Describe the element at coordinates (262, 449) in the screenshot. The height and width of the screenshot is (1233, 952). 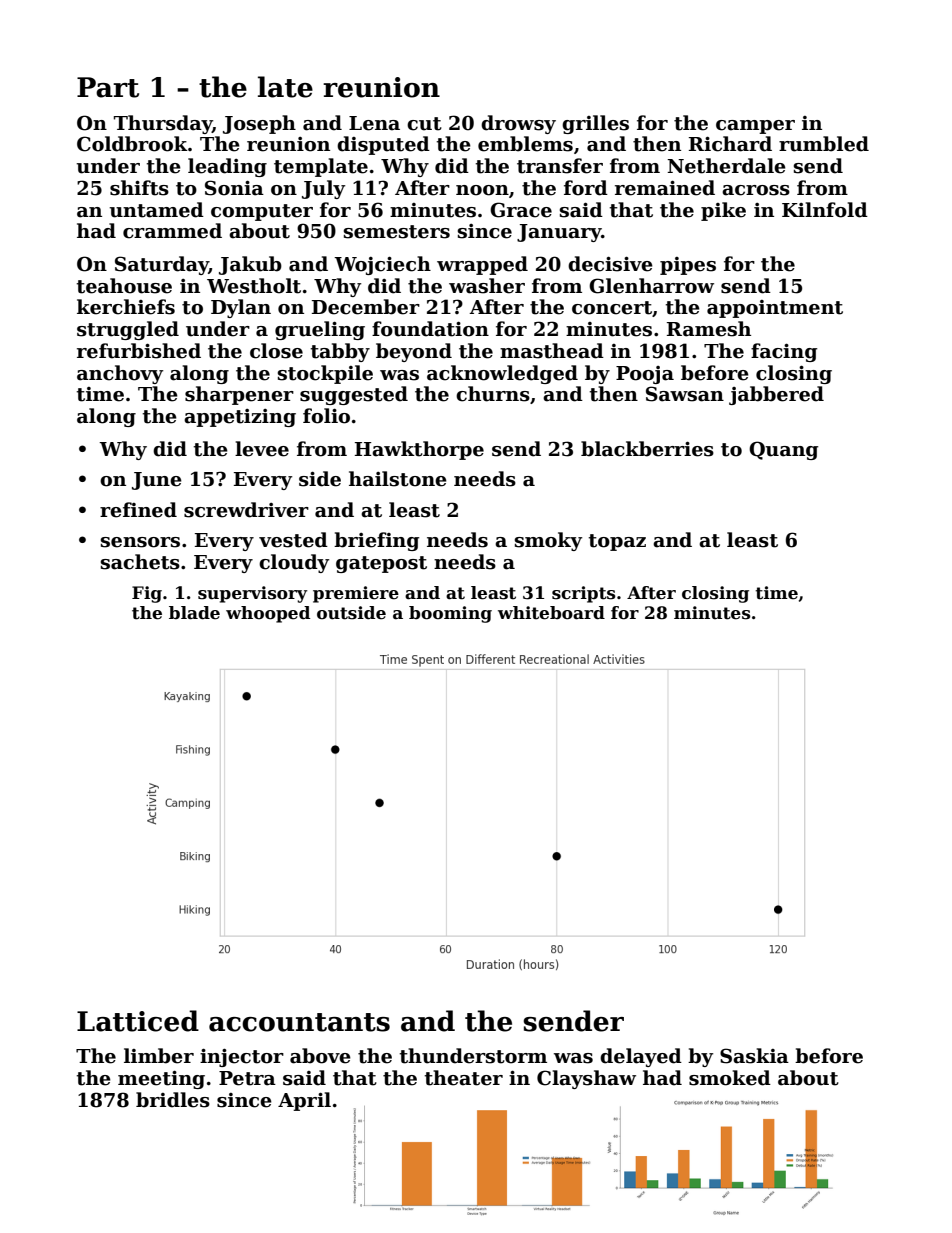
I see `levee` at that location.
